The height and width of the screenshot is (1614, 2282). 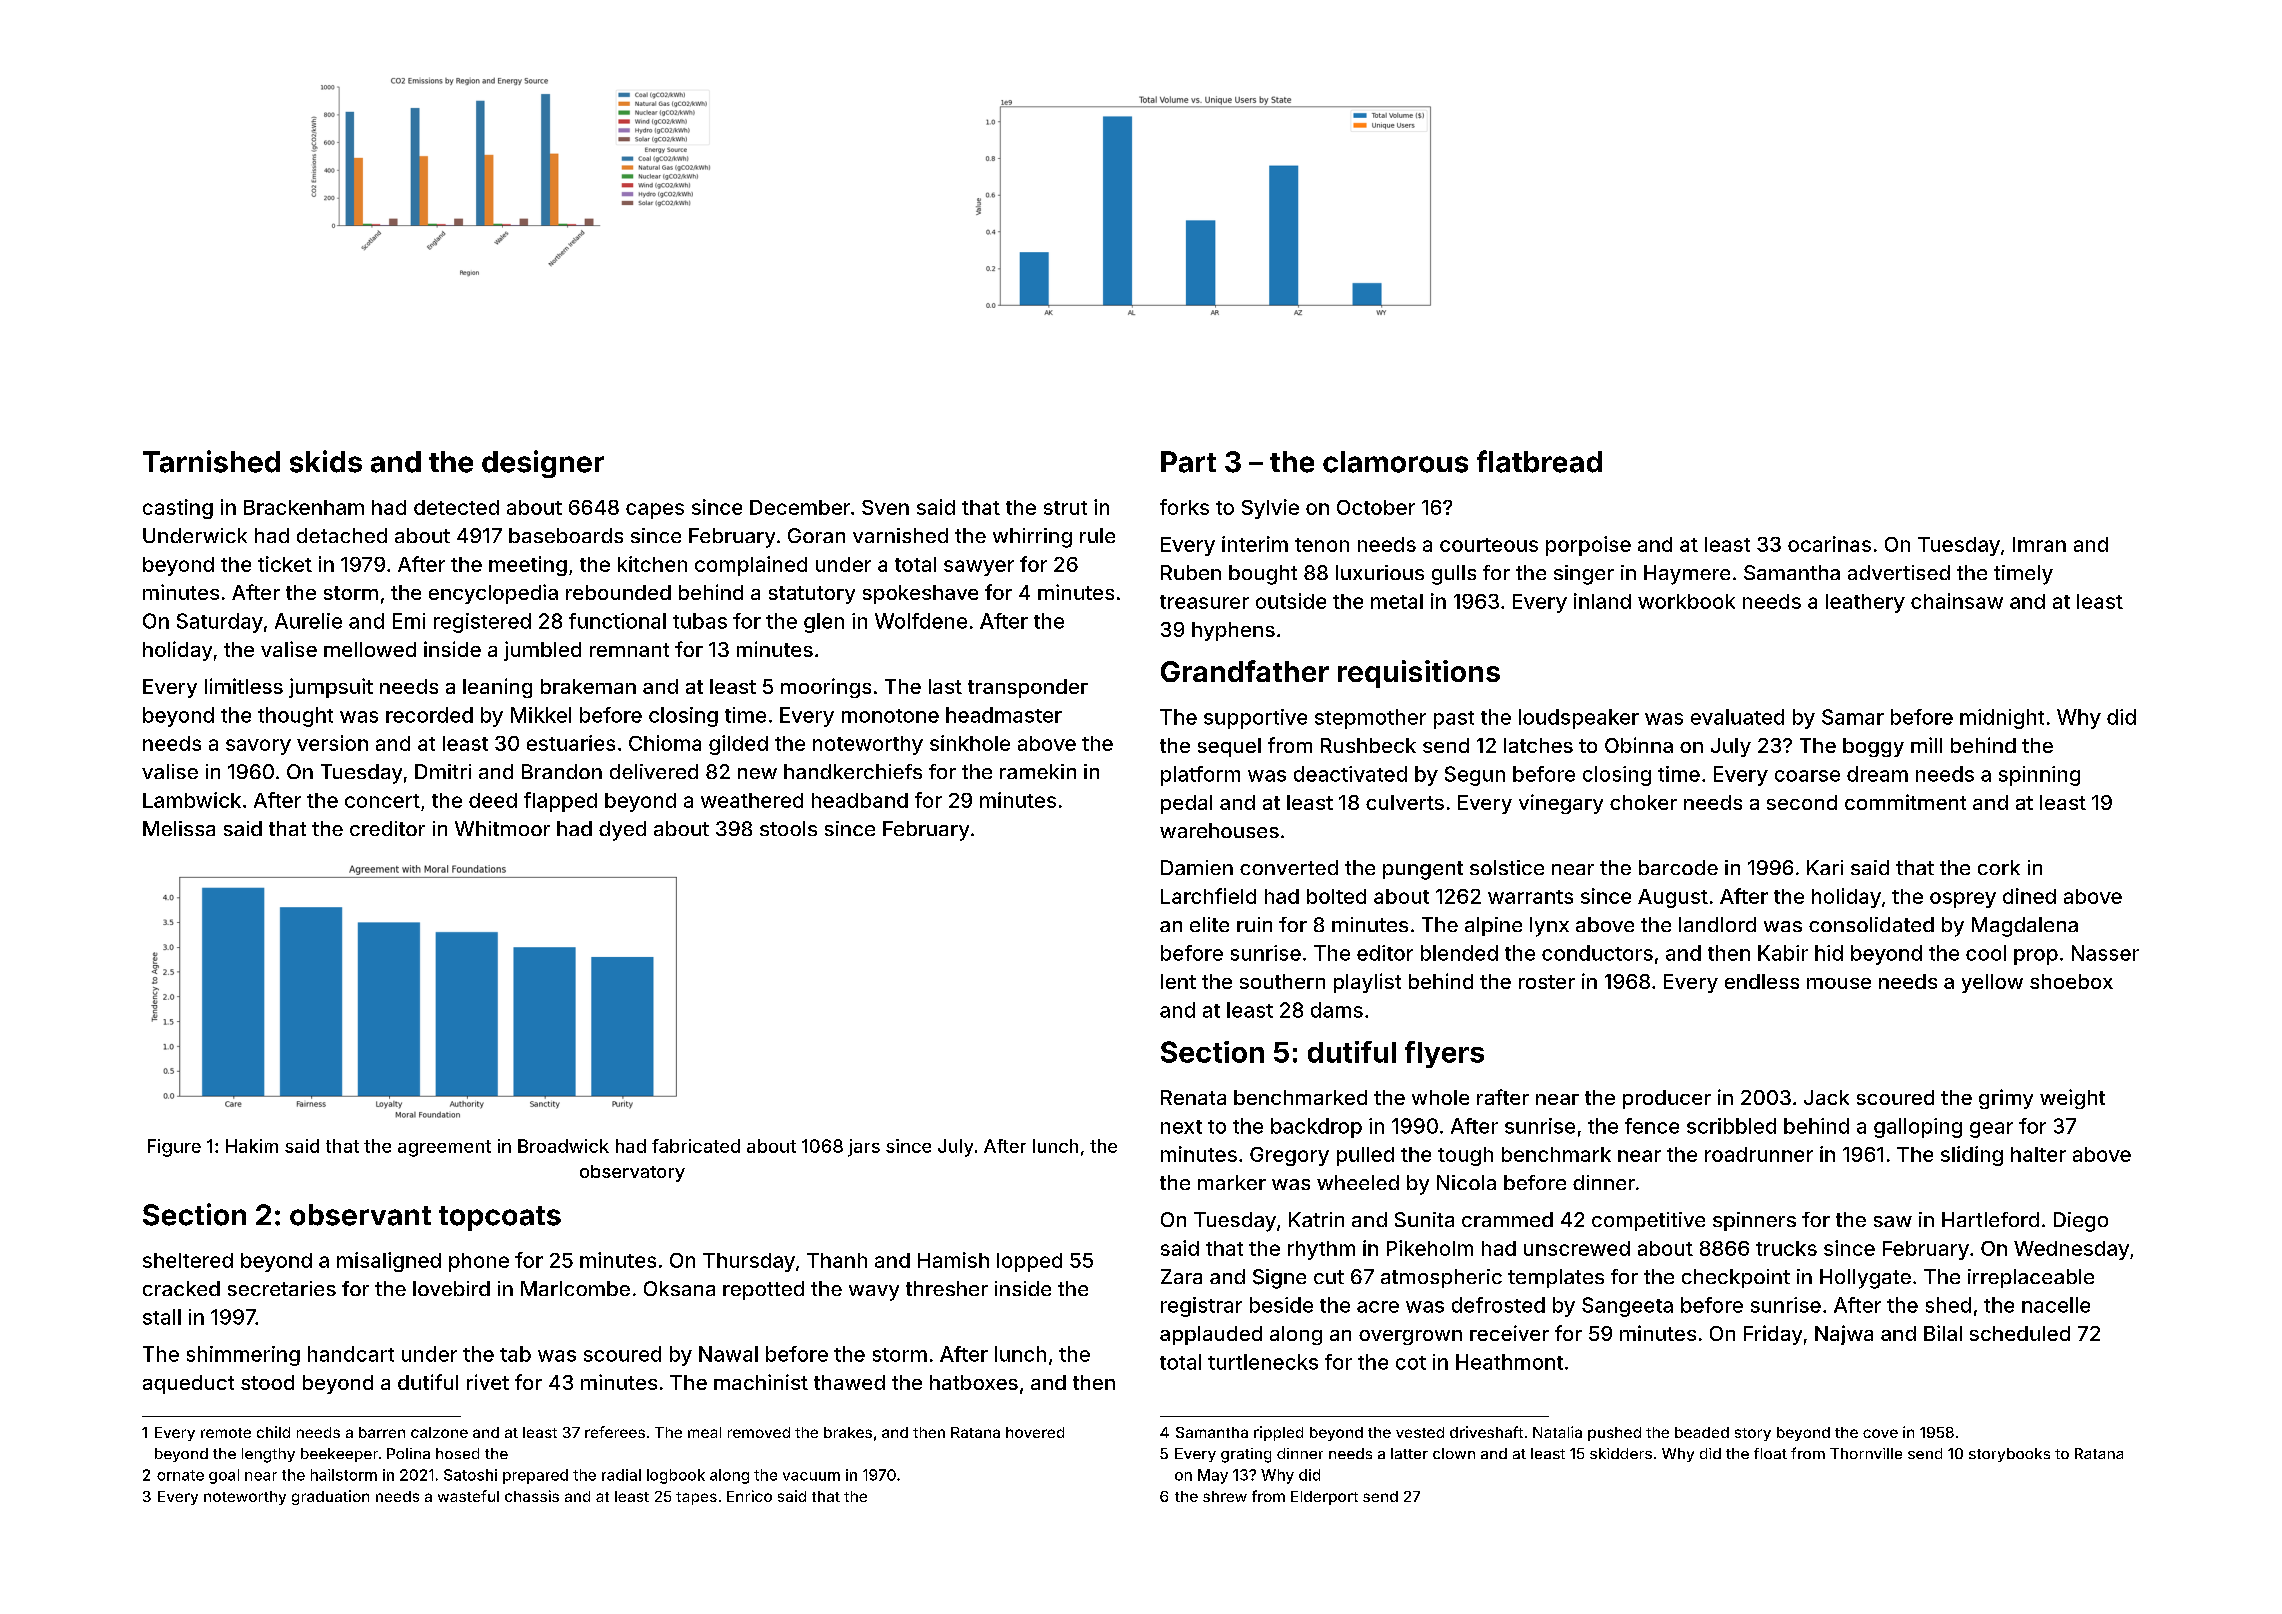 I want to click on lent, so click(x=1178, y=981).
